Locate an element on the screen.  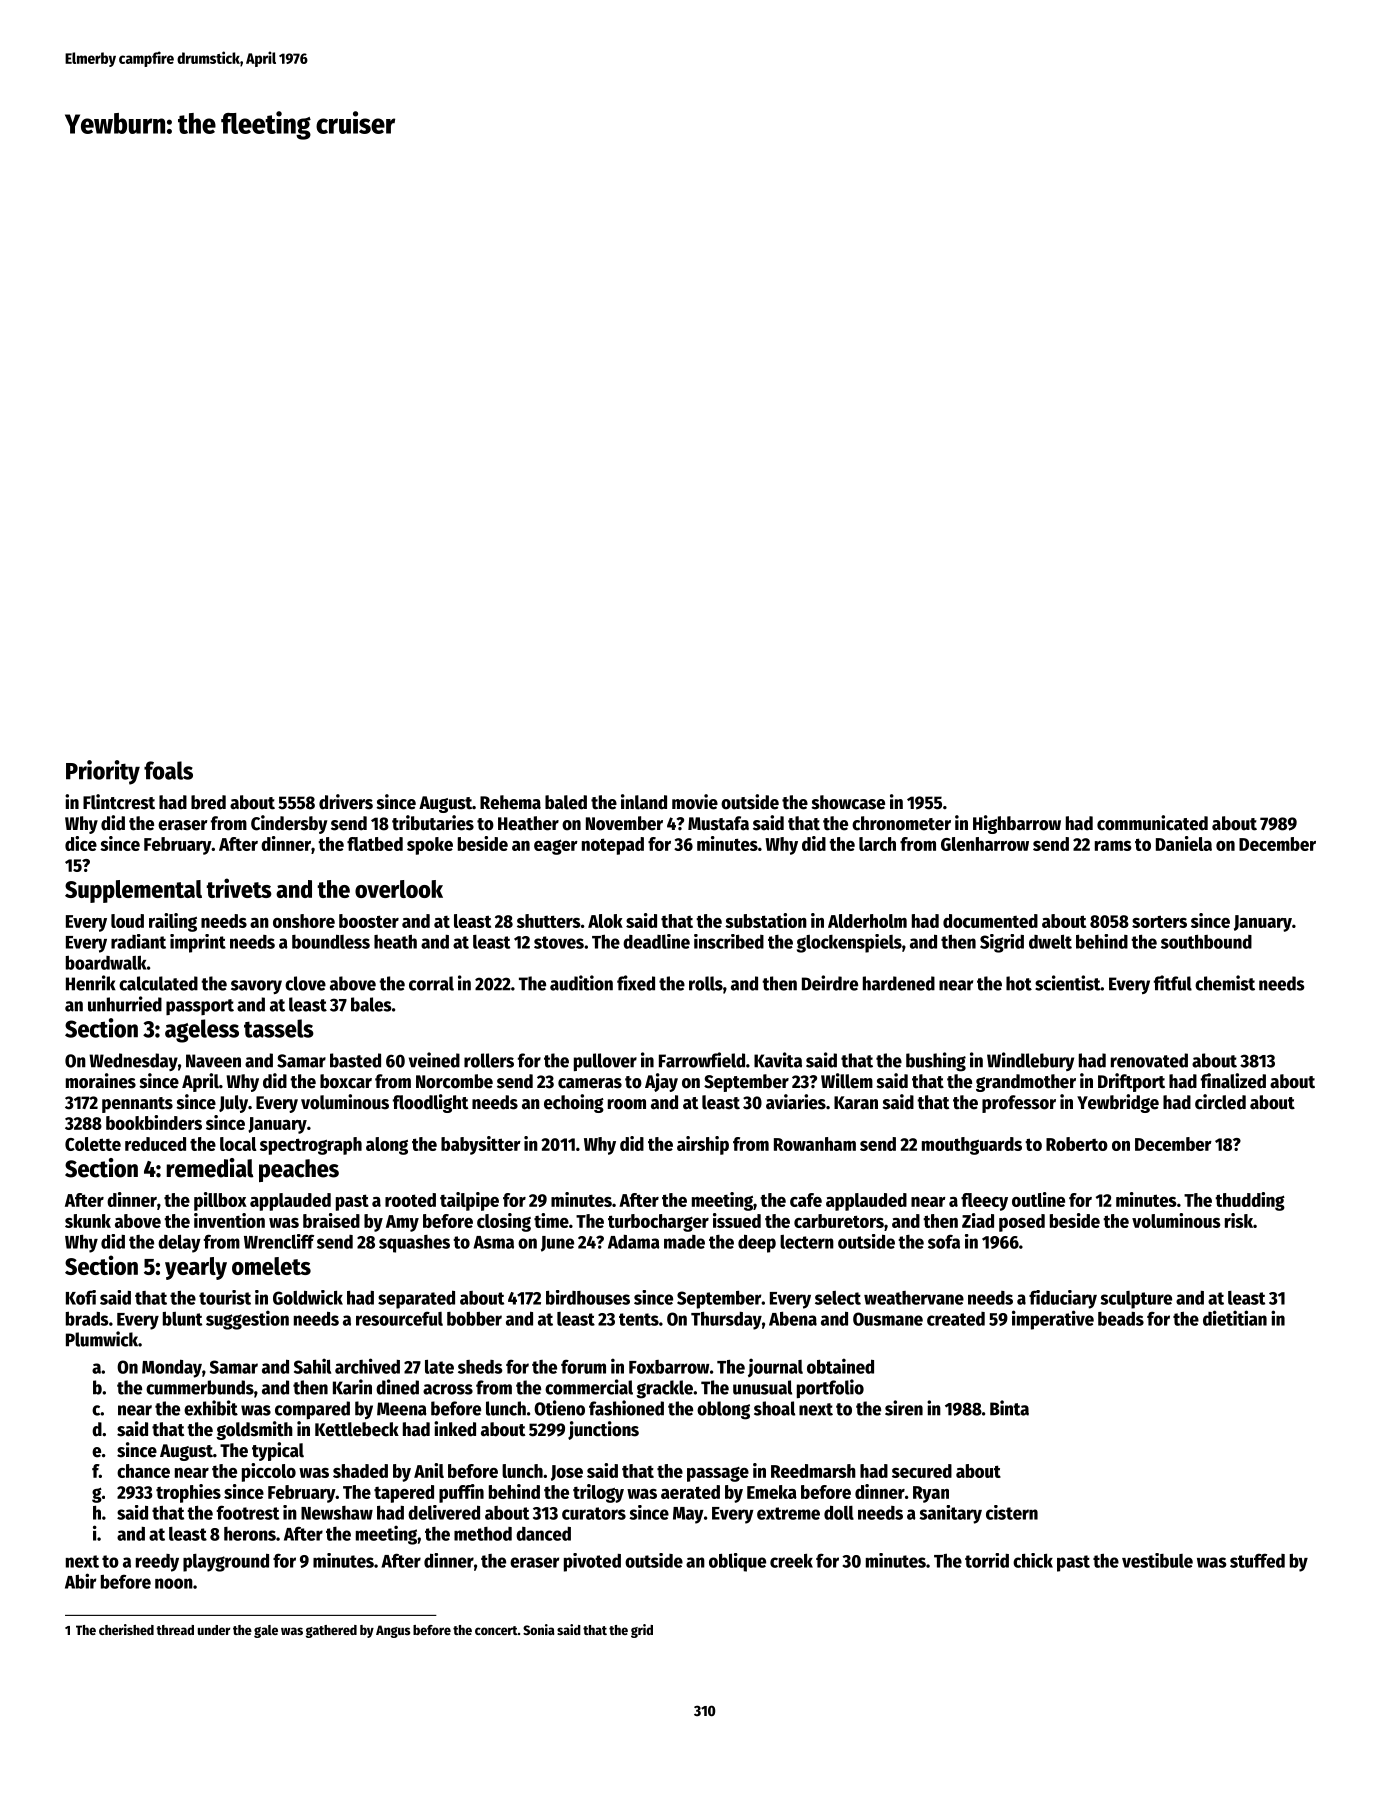
Sonia is located at coordinates (539, 1629).
